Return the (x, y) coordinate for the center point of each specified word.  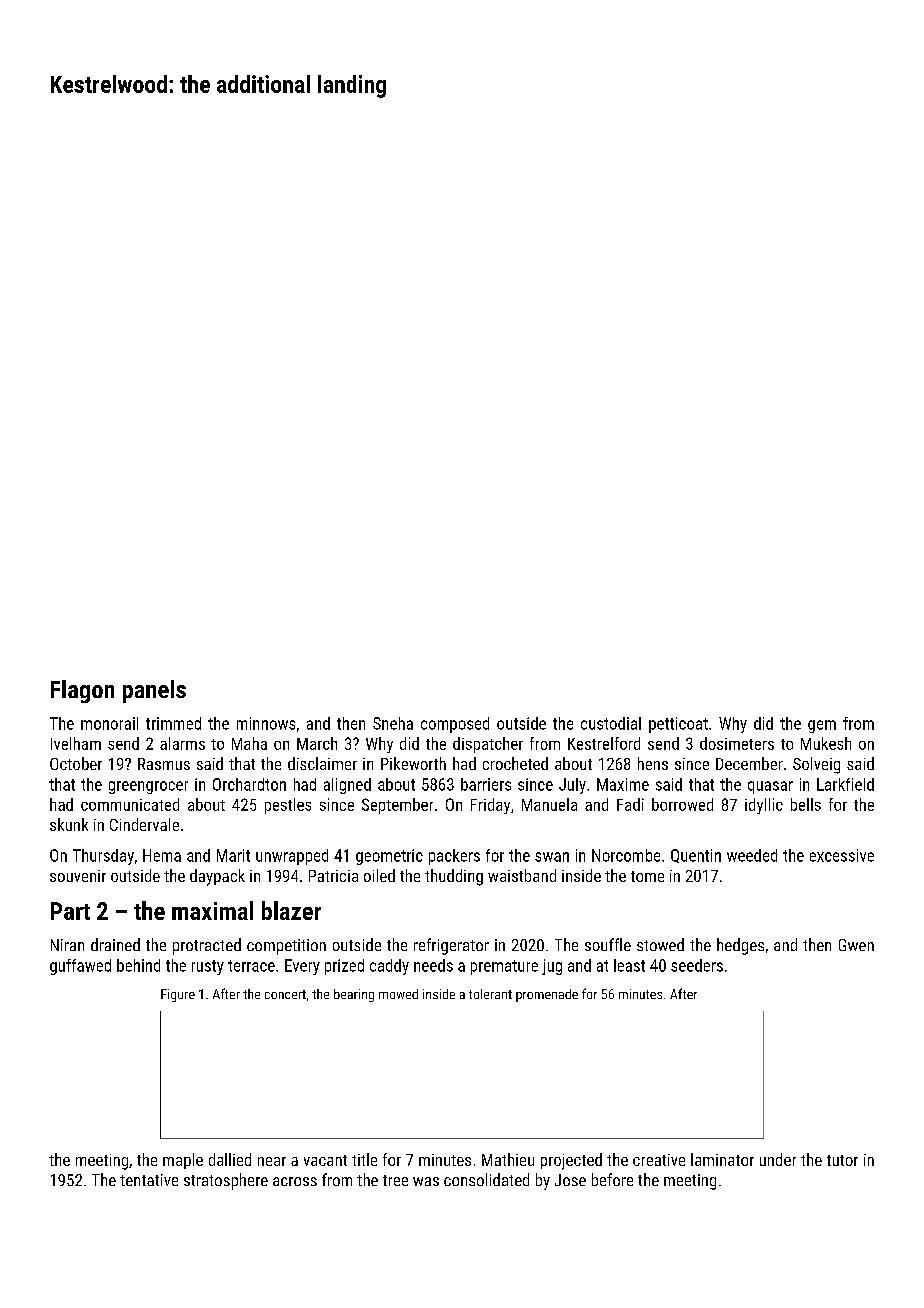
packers (454, 857)
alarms (182, 743)
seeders (697, 965)
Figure (178, 995)
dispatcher (488, 745)
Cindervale (144, 824)
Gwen (856, 945)
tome (647, 876)
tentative (149, 1180)
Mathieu (508, 1159)
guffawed (80, 967)
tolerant (490, 994)
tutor (842, 1160)
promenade (547, 995)
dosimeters (737, 743)
